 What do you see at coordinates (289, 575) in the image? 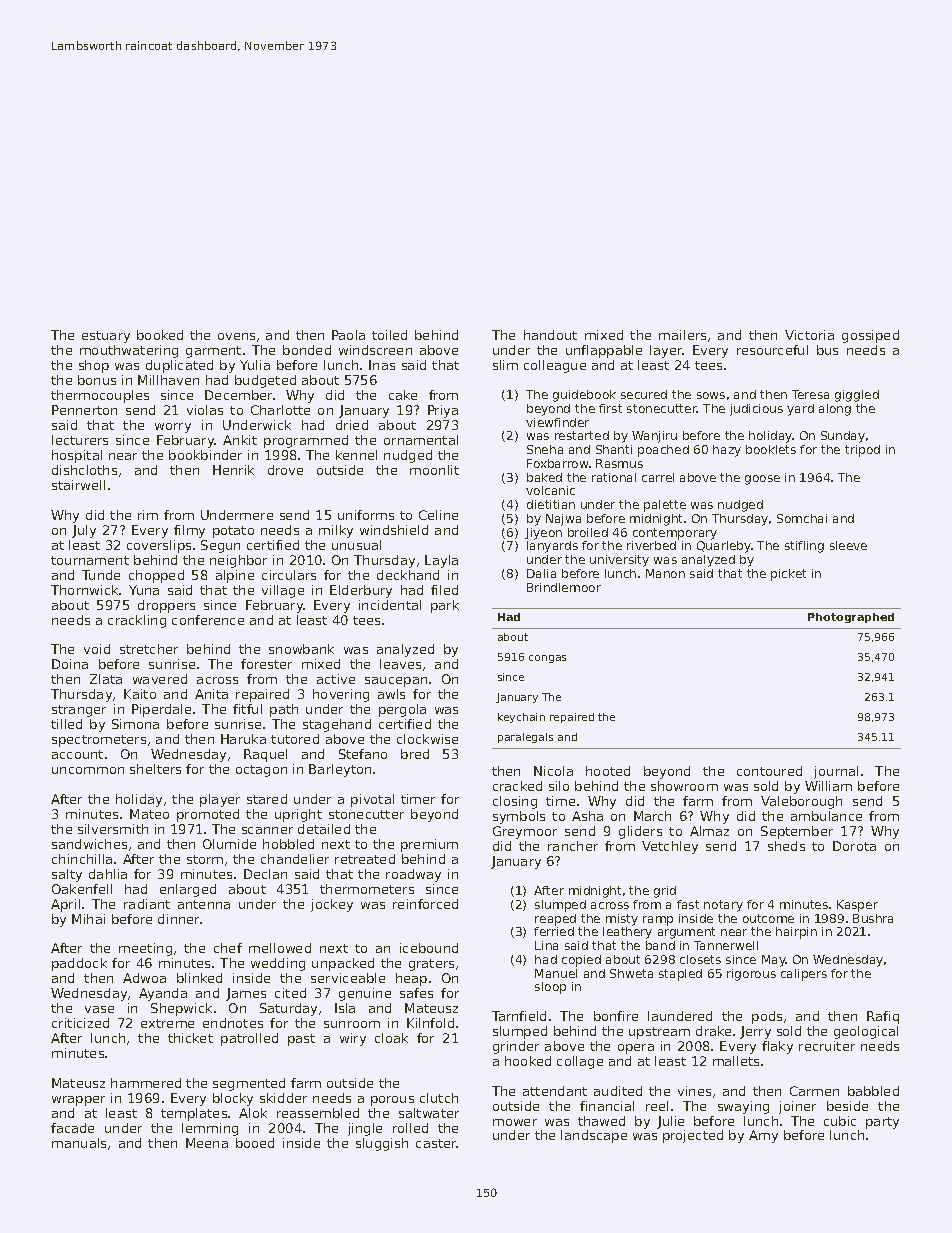
I see `circulars` at bounding box center [289, 575].
